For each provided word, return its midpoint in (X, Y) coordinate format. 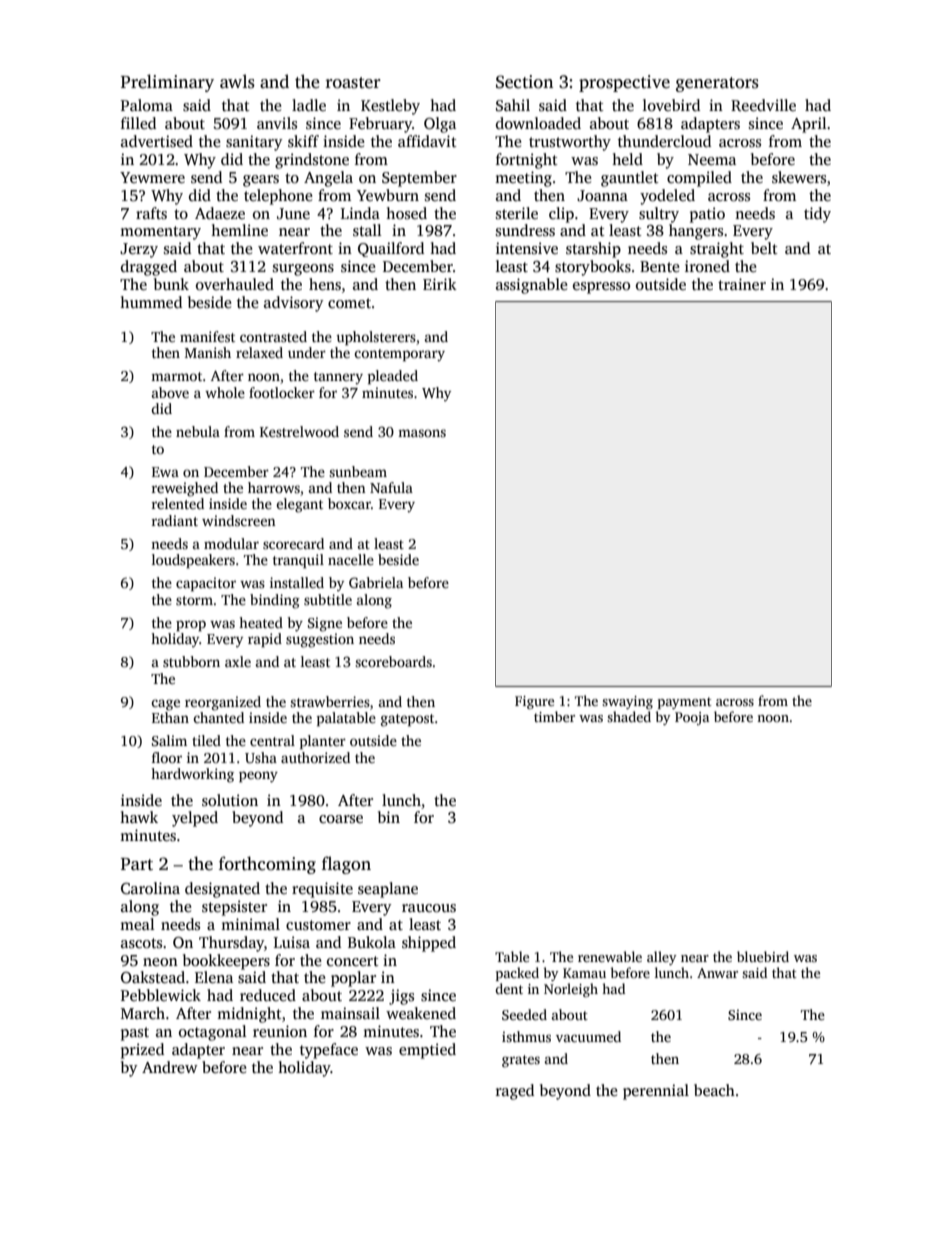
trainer (742, 284)
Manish (208, 352)
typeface (329, 1051)
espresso (601, 288)
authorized (315, 757)
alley (662, 958)
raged (515, 1092)
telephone (278, 197)
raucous (429, 908)
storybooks (593, 268)
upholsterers (376, 338)
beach (714, 1090)
